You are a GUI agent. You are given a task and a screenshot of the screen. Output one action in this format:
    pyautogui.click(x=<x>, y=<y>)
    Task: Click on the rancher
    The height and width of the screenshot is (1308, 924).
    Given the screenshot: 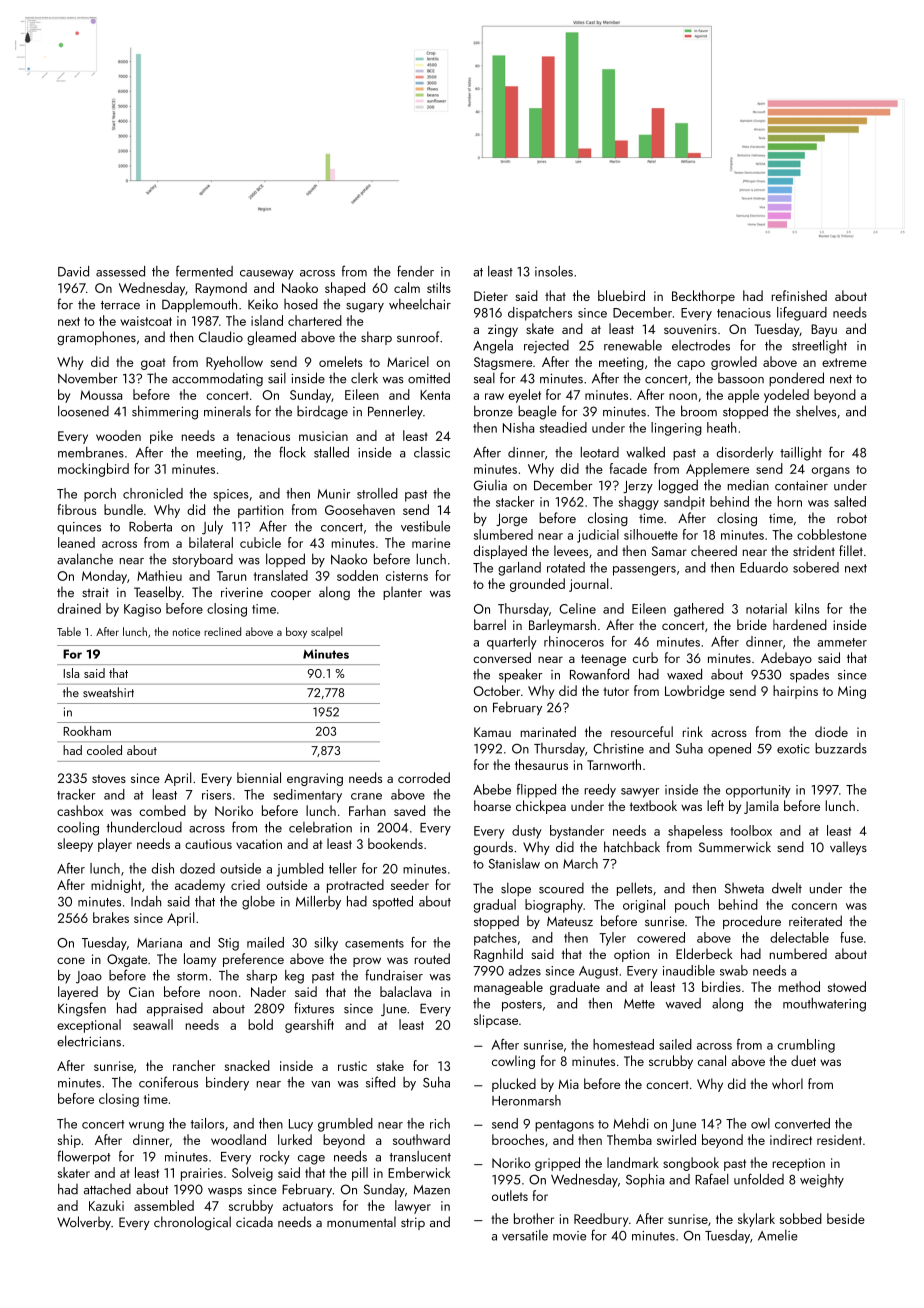 What is the action you would take?
    pyautogui.click(x=194, y=1065)
